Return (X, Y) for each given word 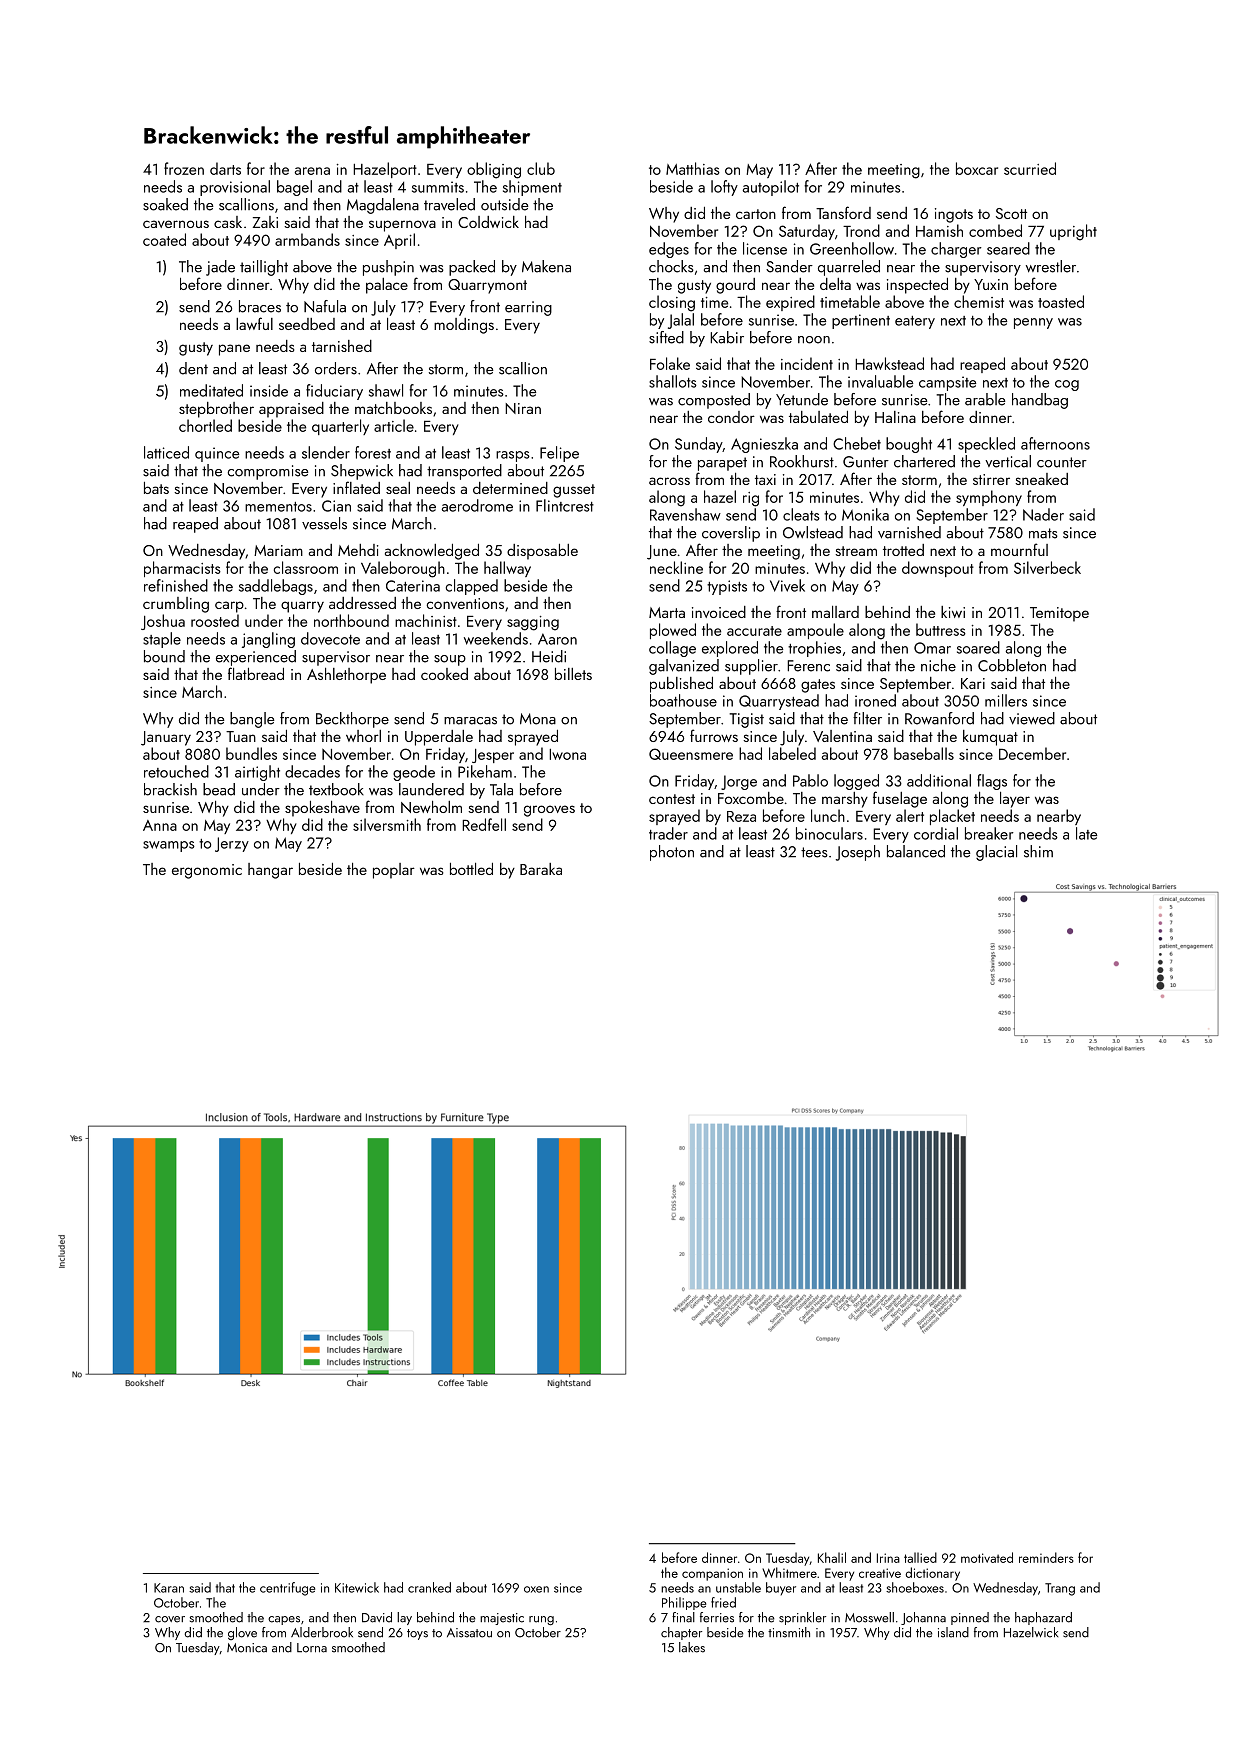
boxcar (977, 168)
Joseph (858, 853)
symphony (989, 498)
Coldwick (488, 222)
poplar (394, 871)
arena (312, 171)
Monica (247, 1648)
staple (162, 640)
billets (573, 674)
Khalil (832, 1557)
